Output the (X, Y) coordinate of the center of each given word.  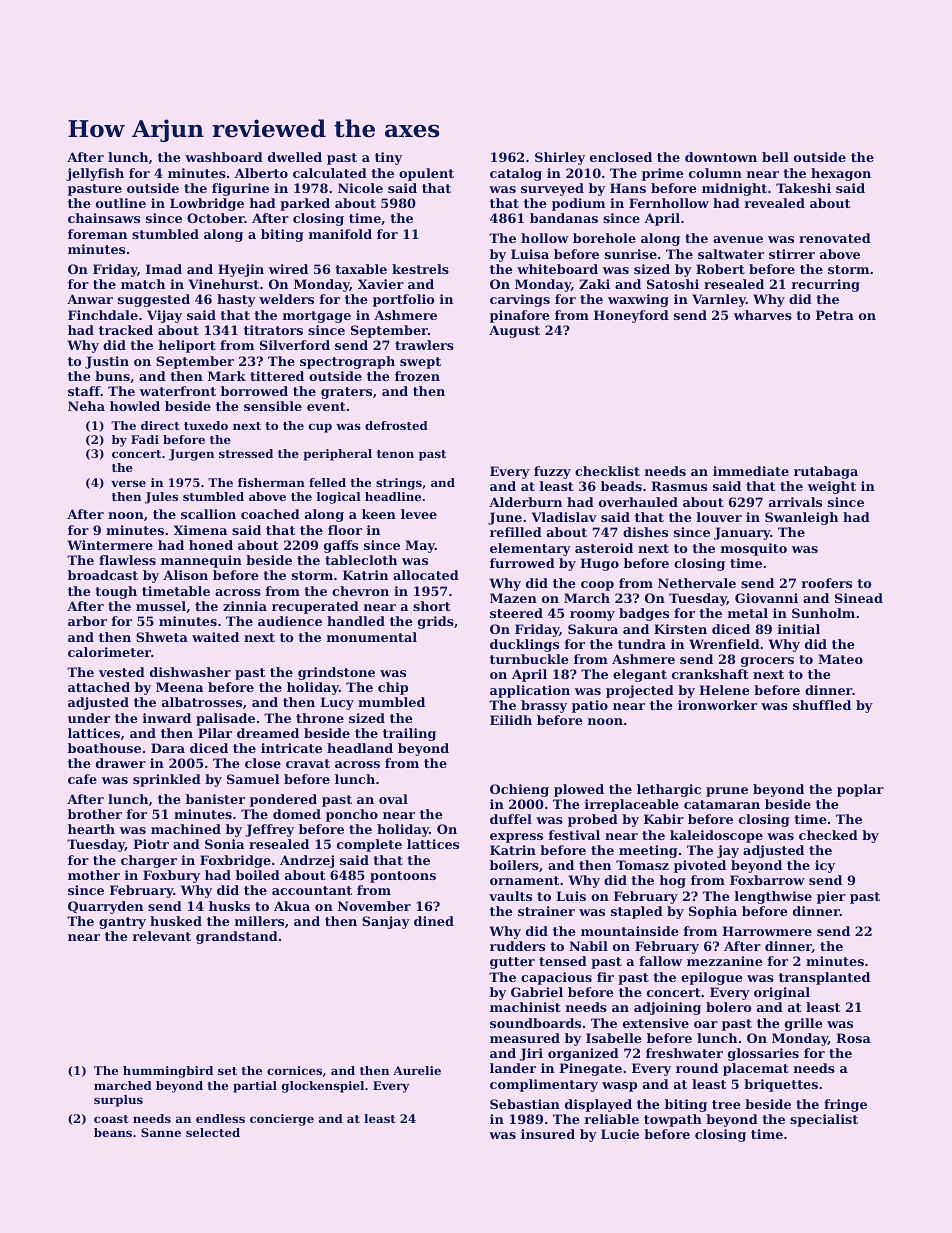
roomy (592, 616)
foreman (97, 234)
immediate (751, 471)
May (420, 546)
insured (548, 1134)
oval (393, 799)
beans (113, 1132)
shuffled (822, 705)
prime (663, 174)
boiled (258, 875)
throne (320, 718)
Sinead (859, 598)
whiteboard (557, 269)
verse (128, 483)
